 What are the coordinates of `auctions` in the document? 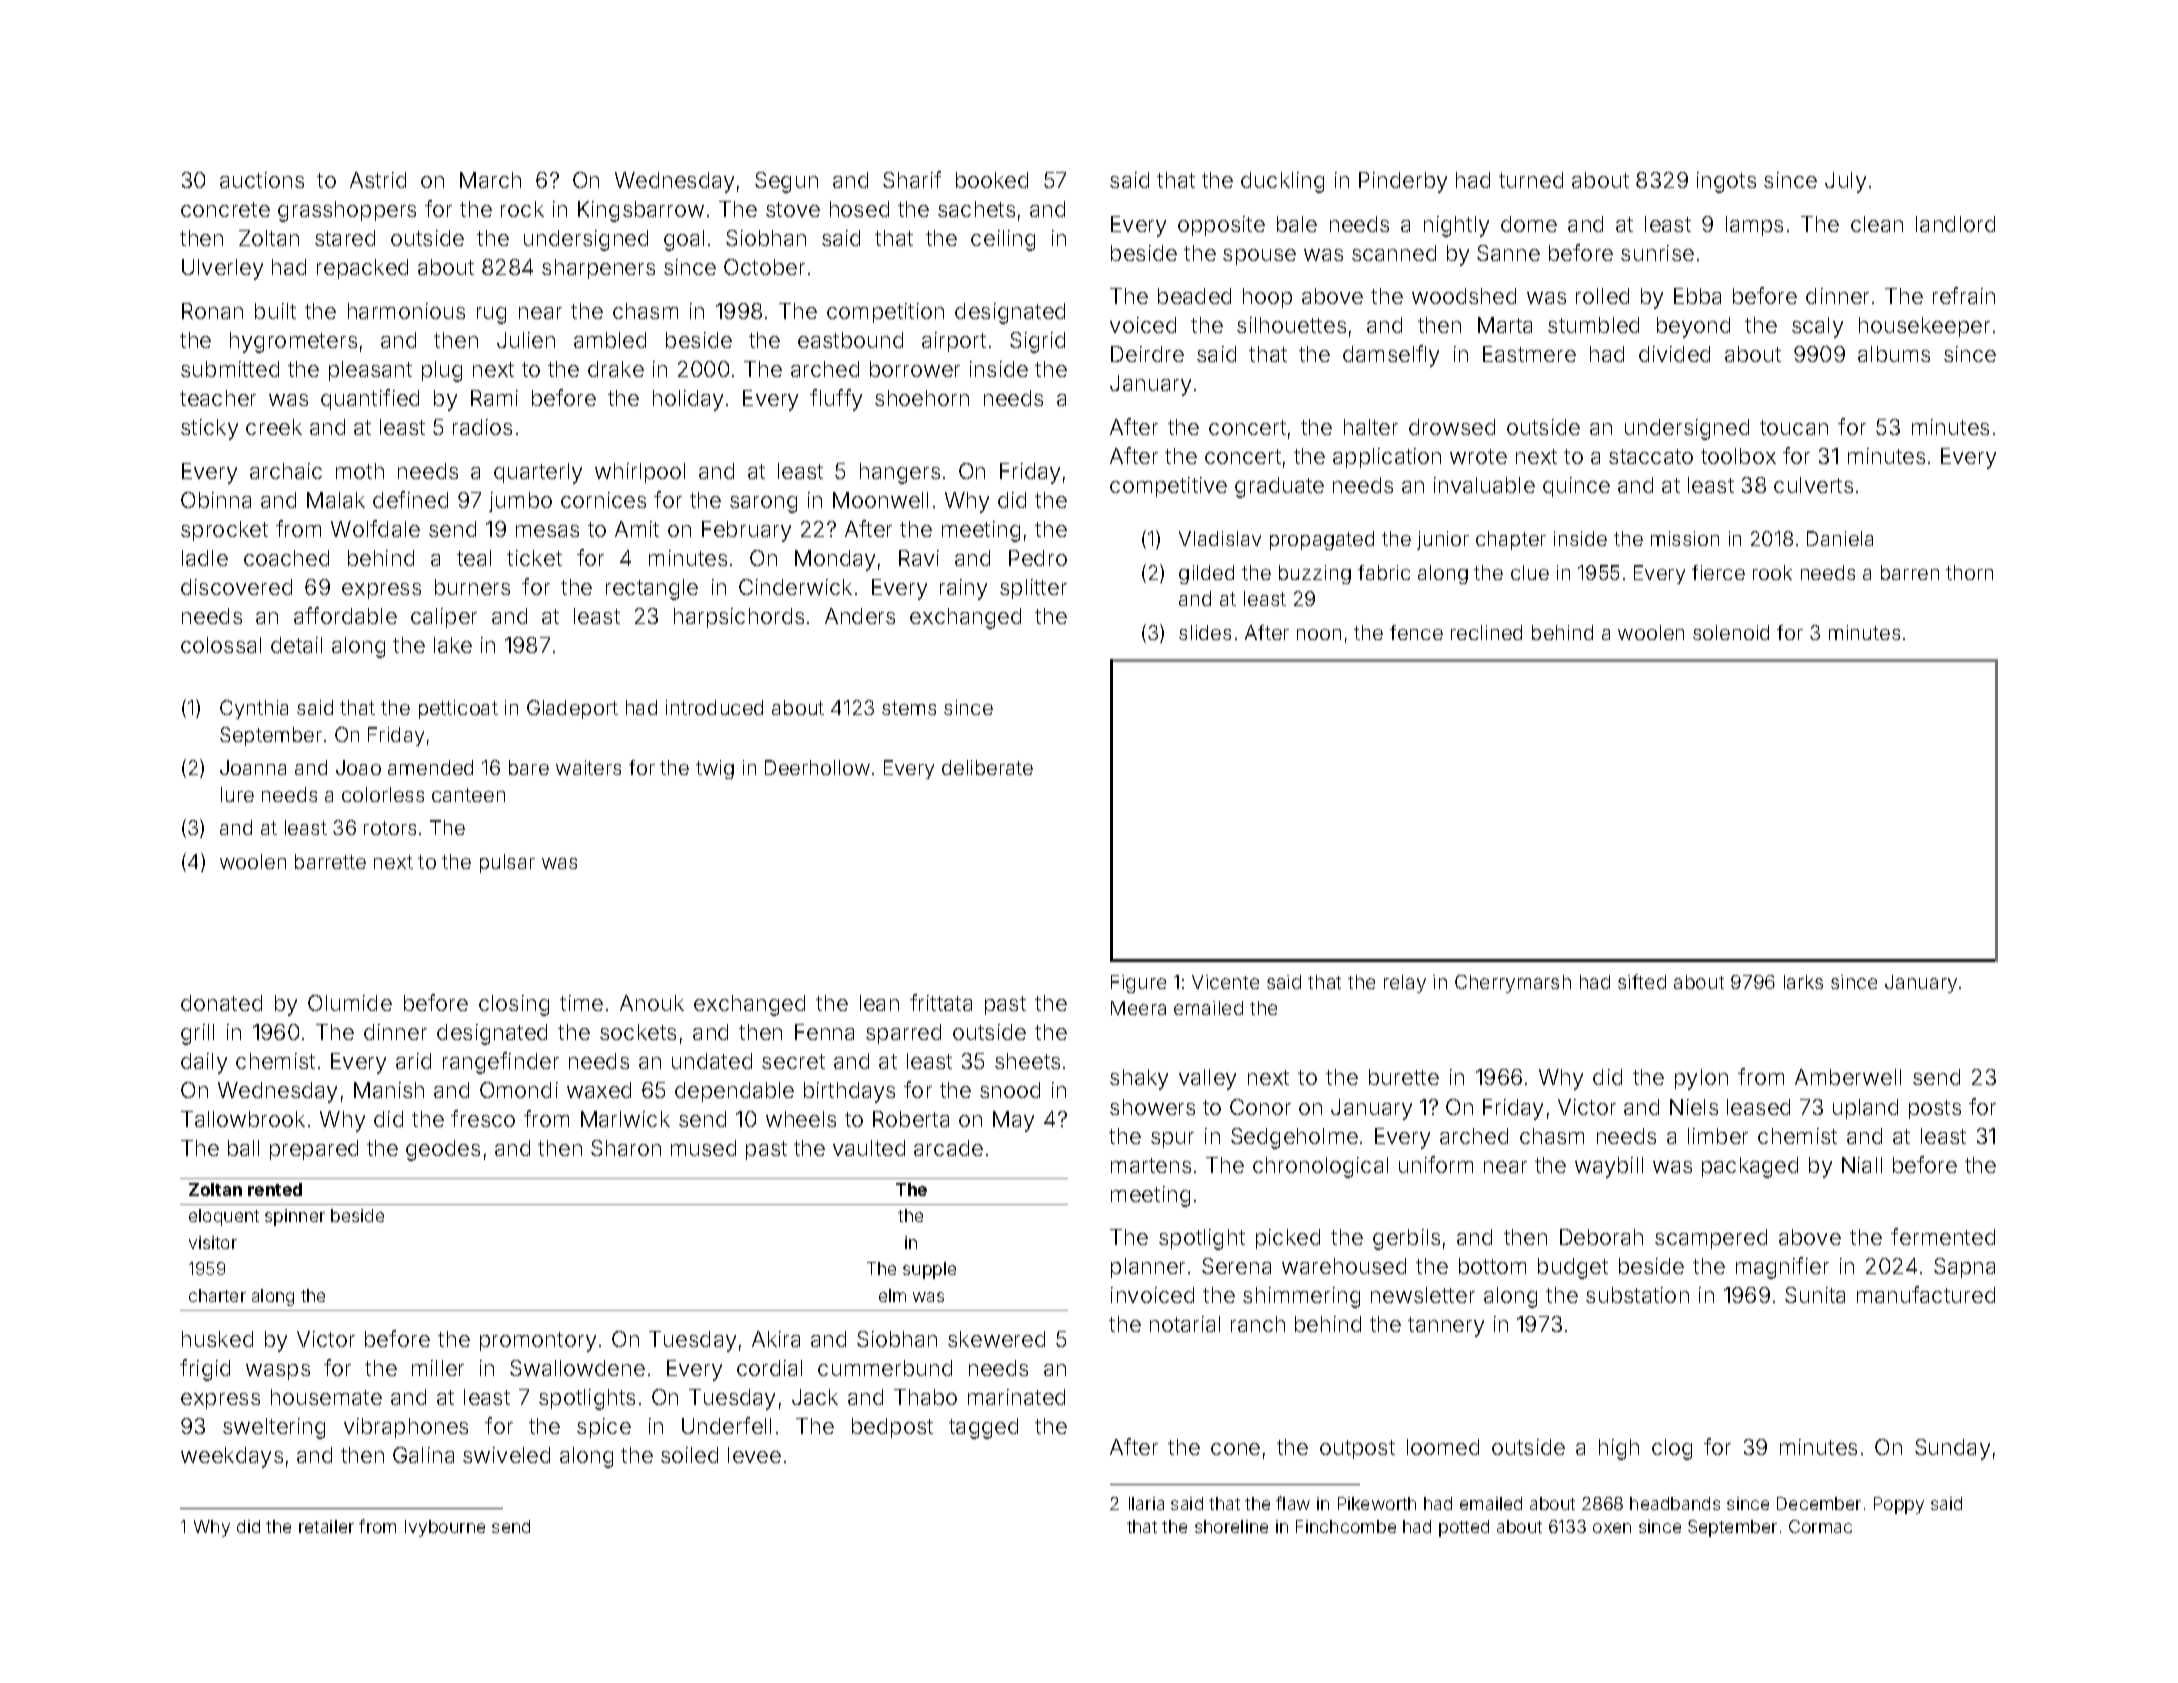 It's located at (262, 180).
